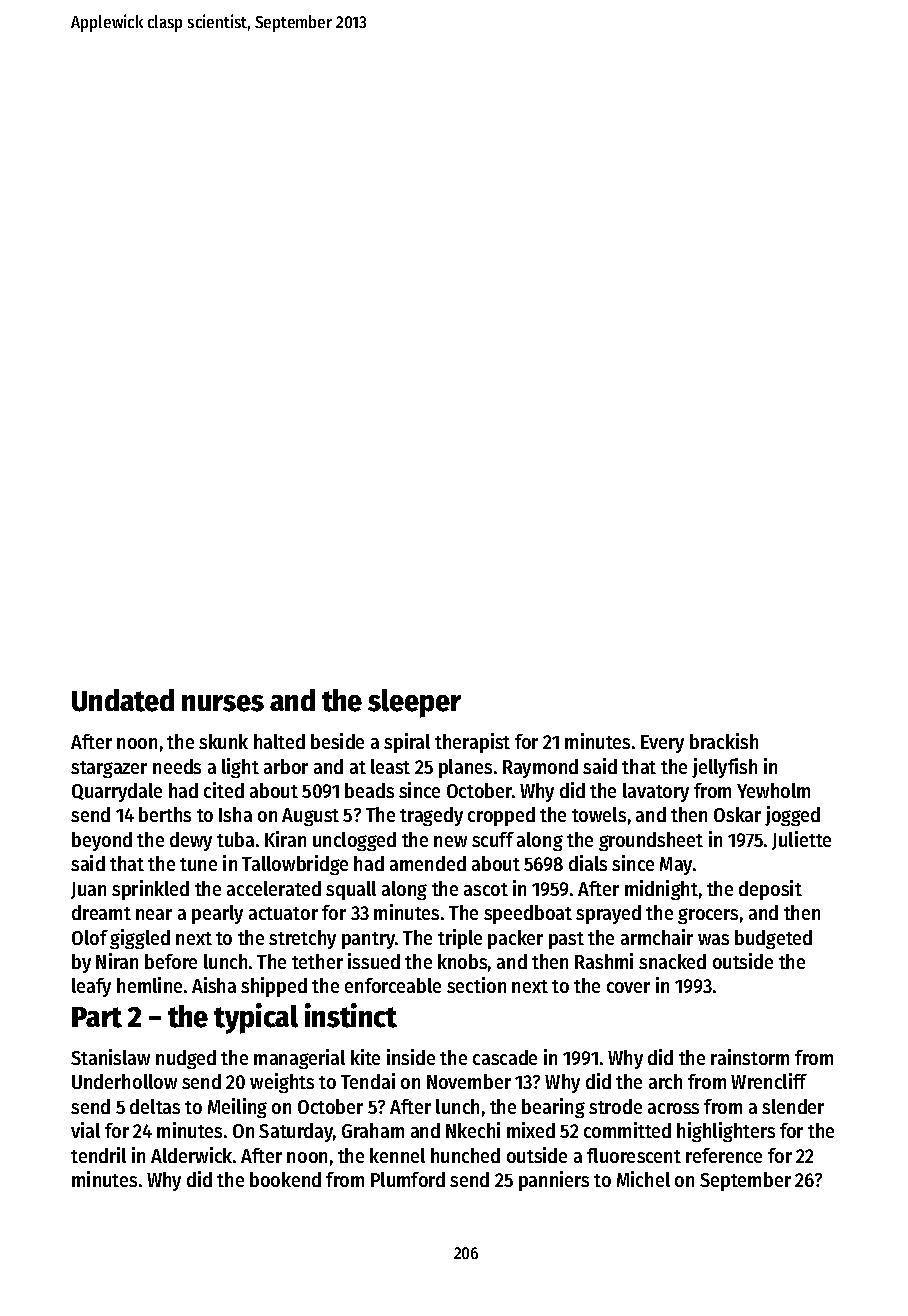 Image resolution: width=908 pixels, height=1316 pixels. Describe the element at coordinates (177, 766) in the document. I see `needs` at that location.
